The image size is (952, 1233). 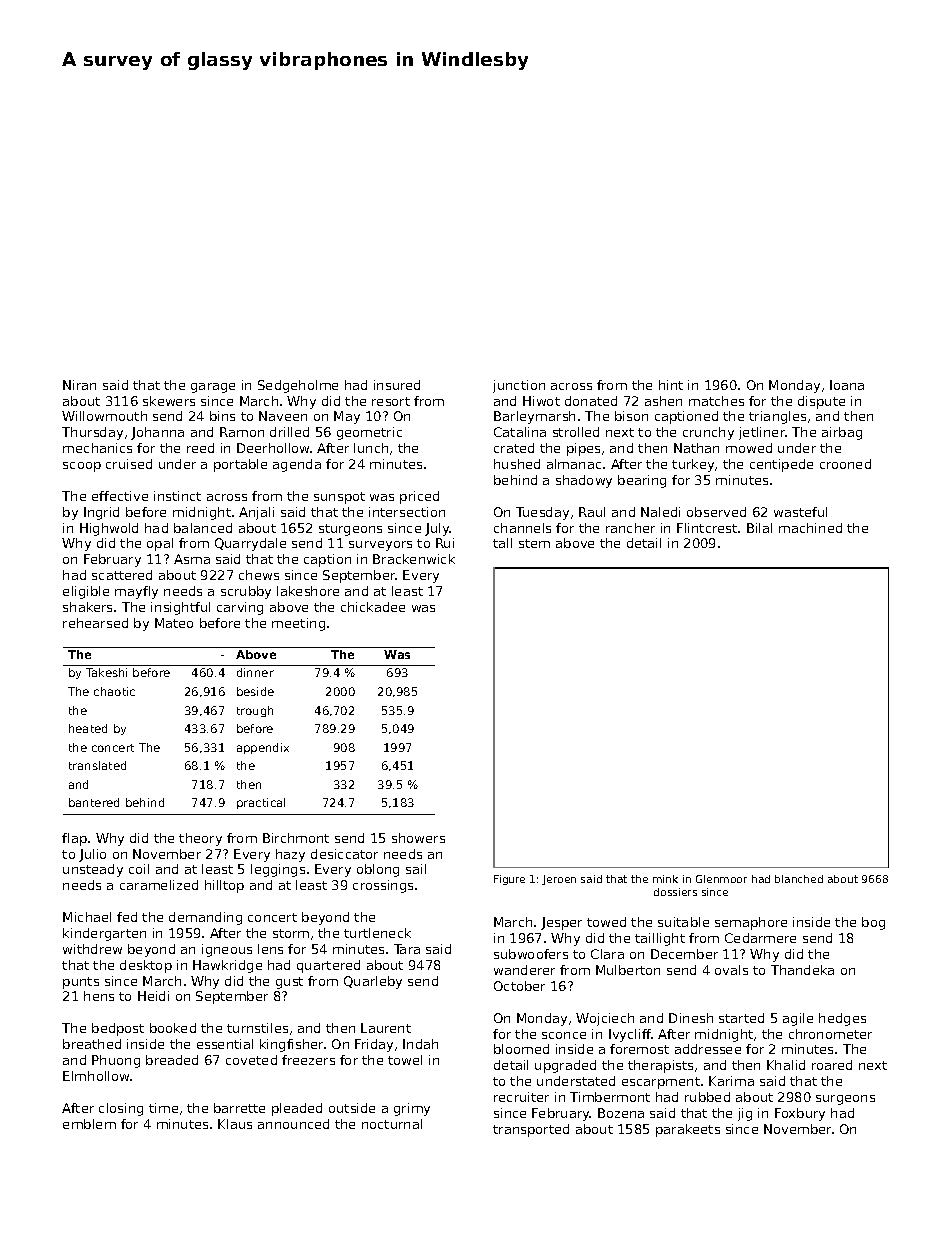 What do you see at coordinates (810, 528) in the image?
I see `machined` at bounding box center [810, 528].
